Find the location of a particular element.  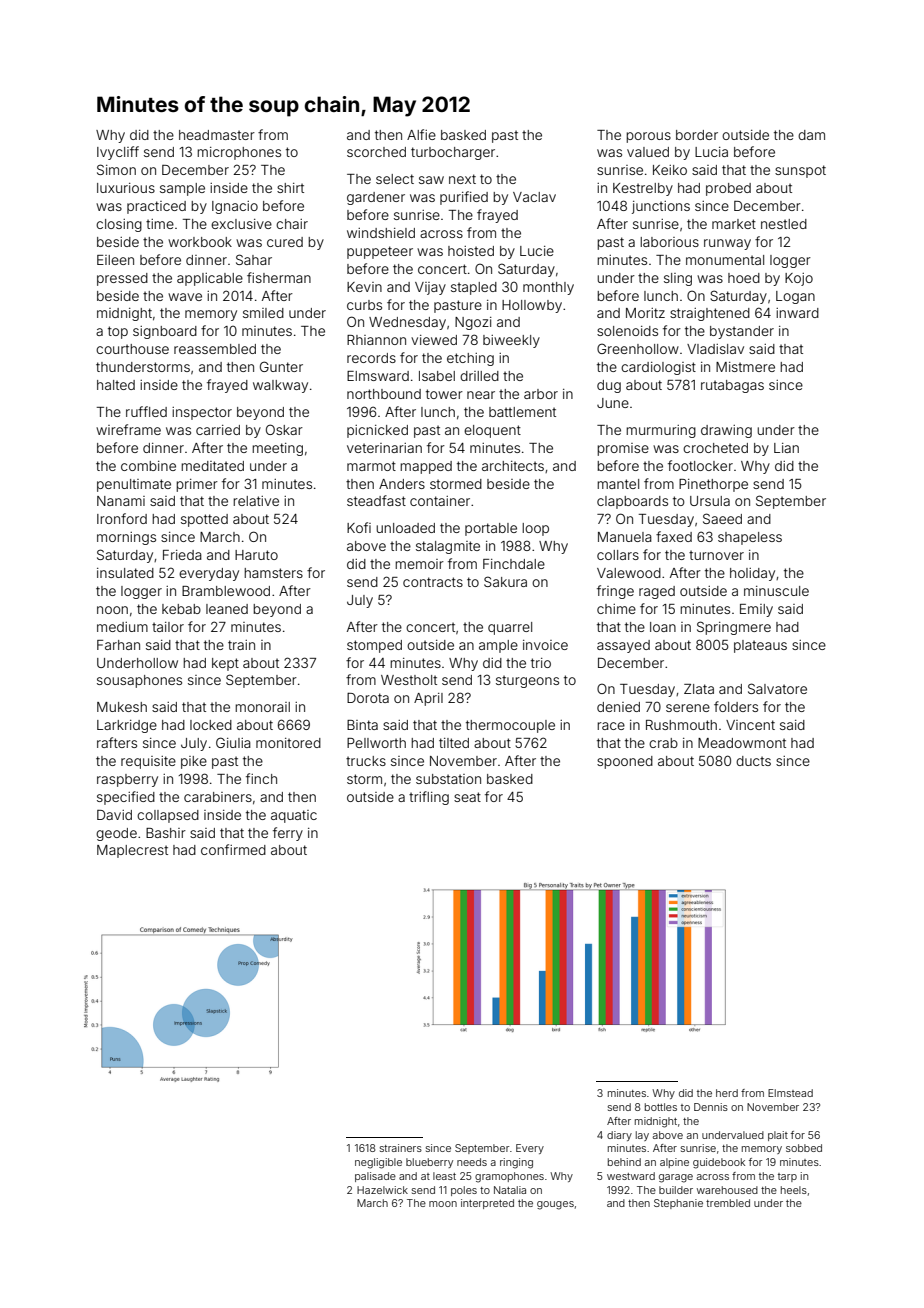

dam is located at coordinates (811, 135).
